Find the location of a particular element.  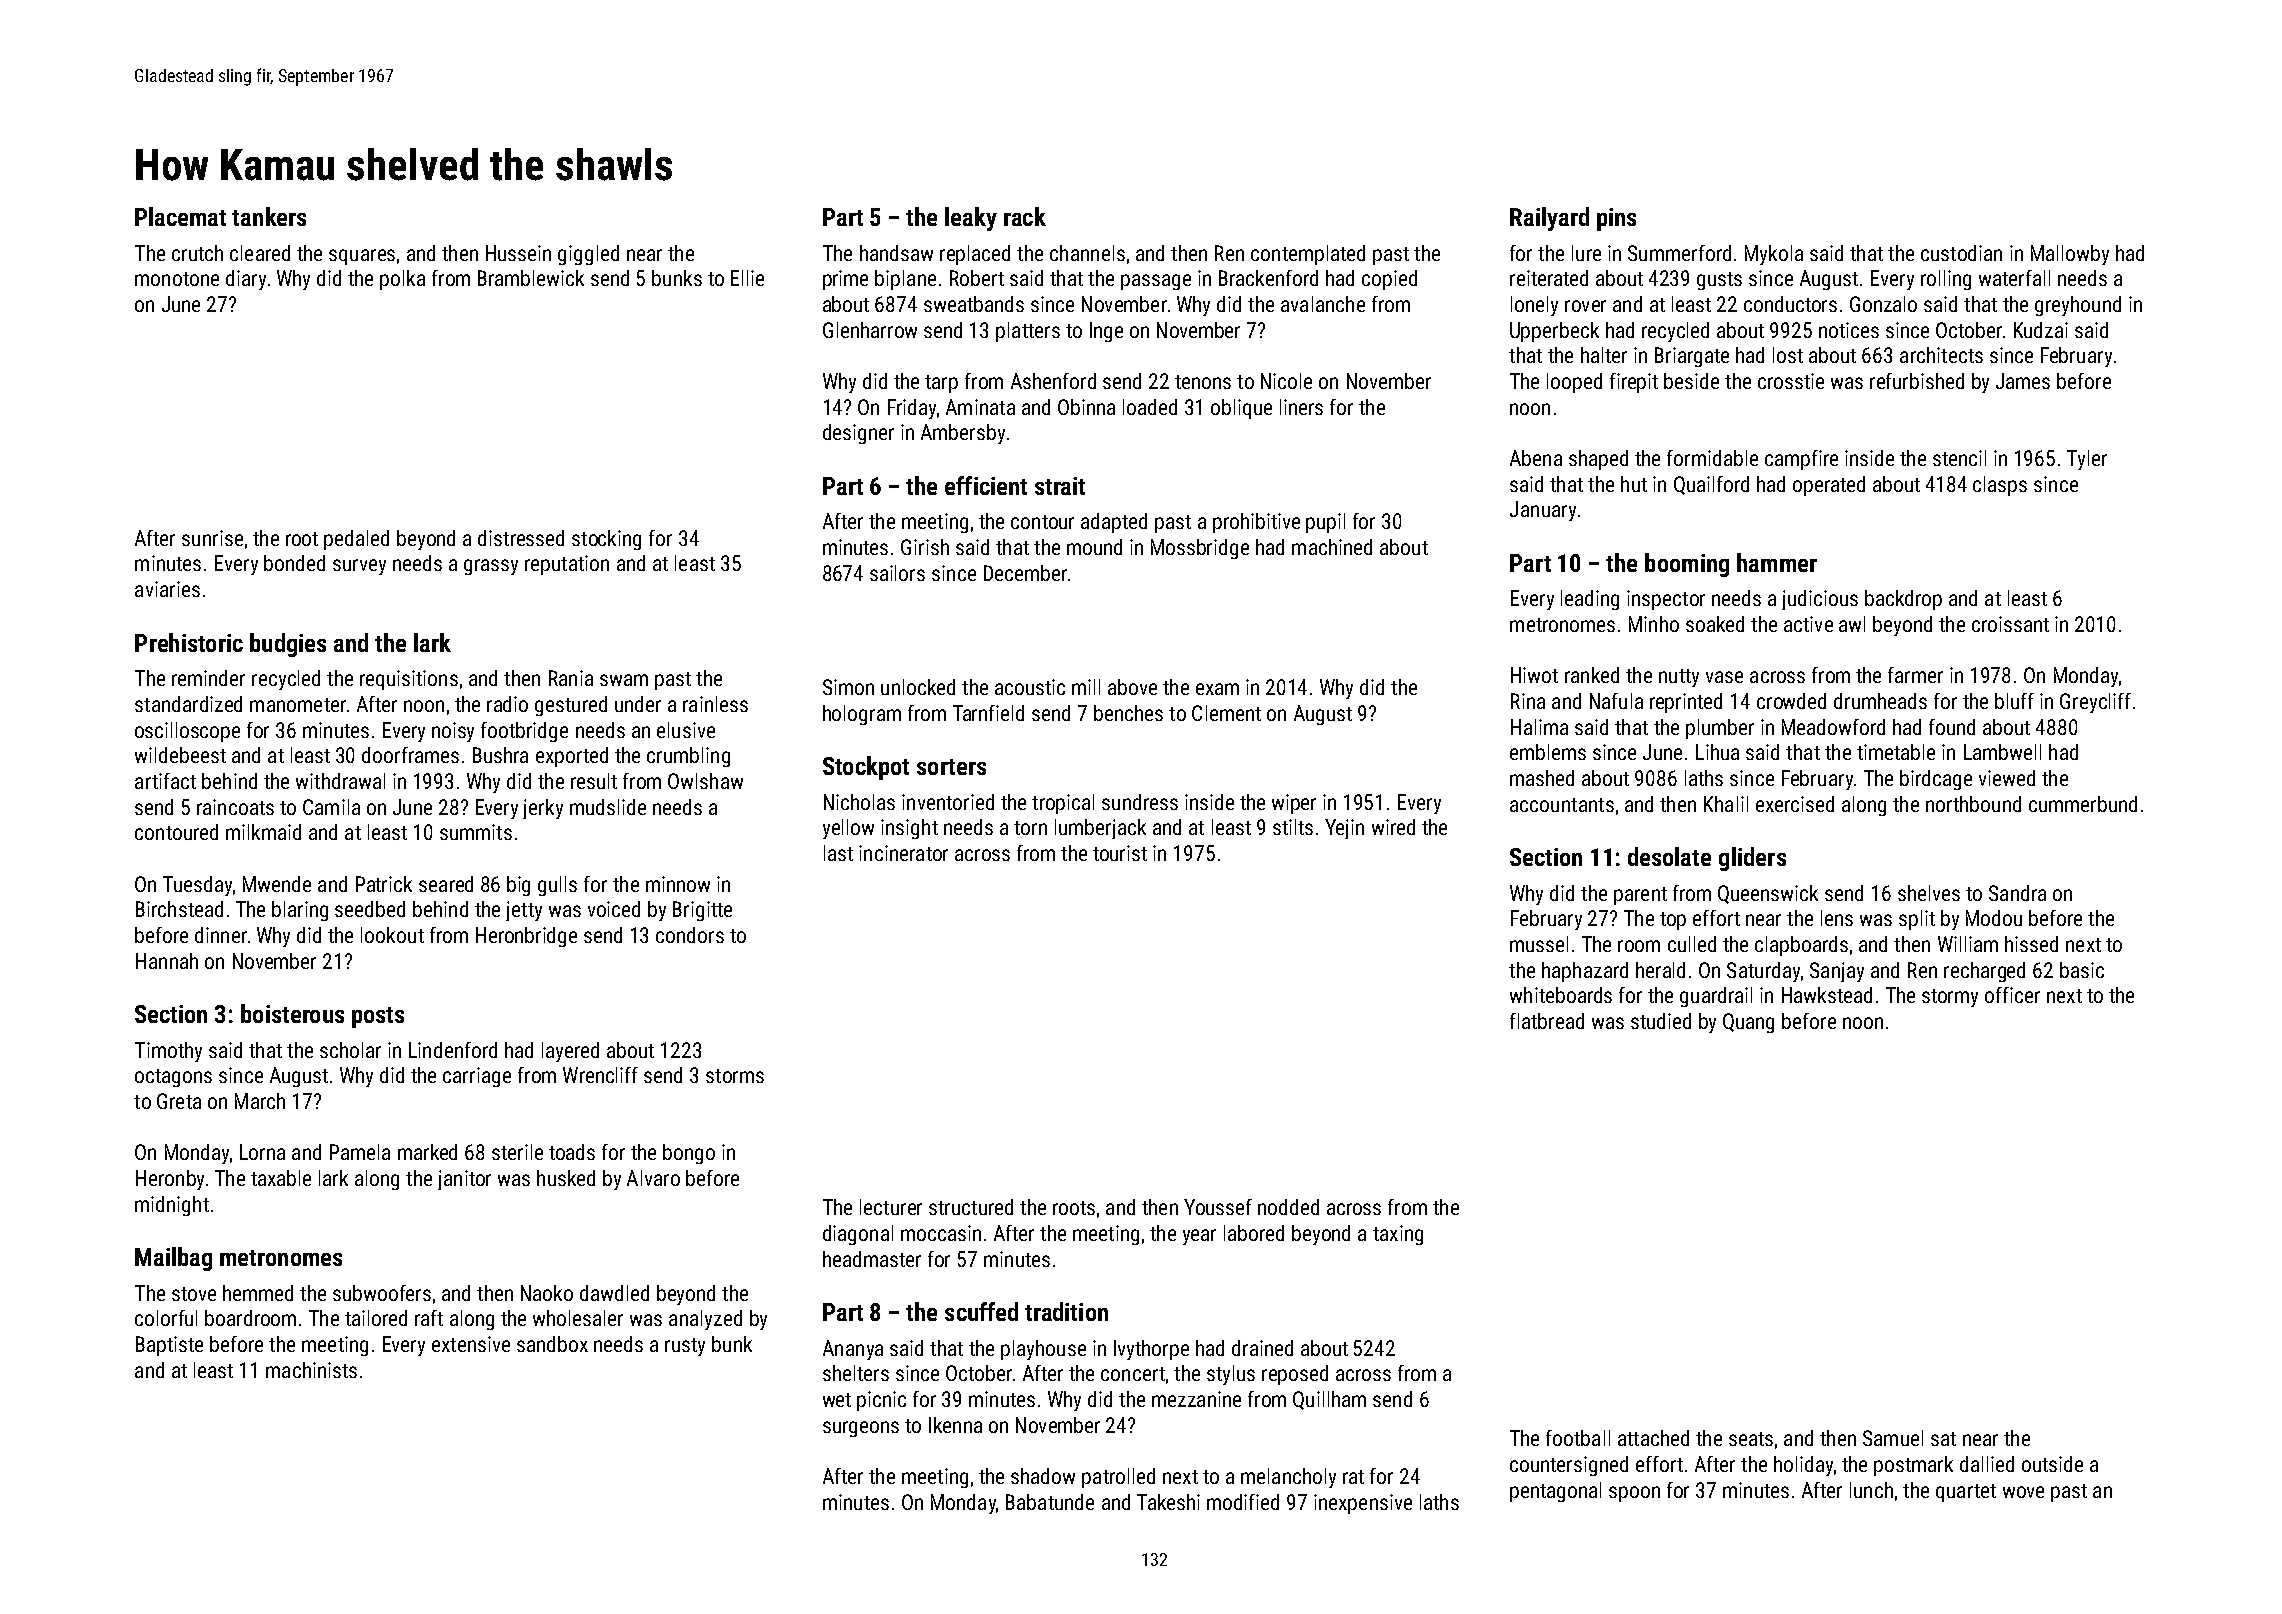

Mykola is located at coordinates (1774, 255).
